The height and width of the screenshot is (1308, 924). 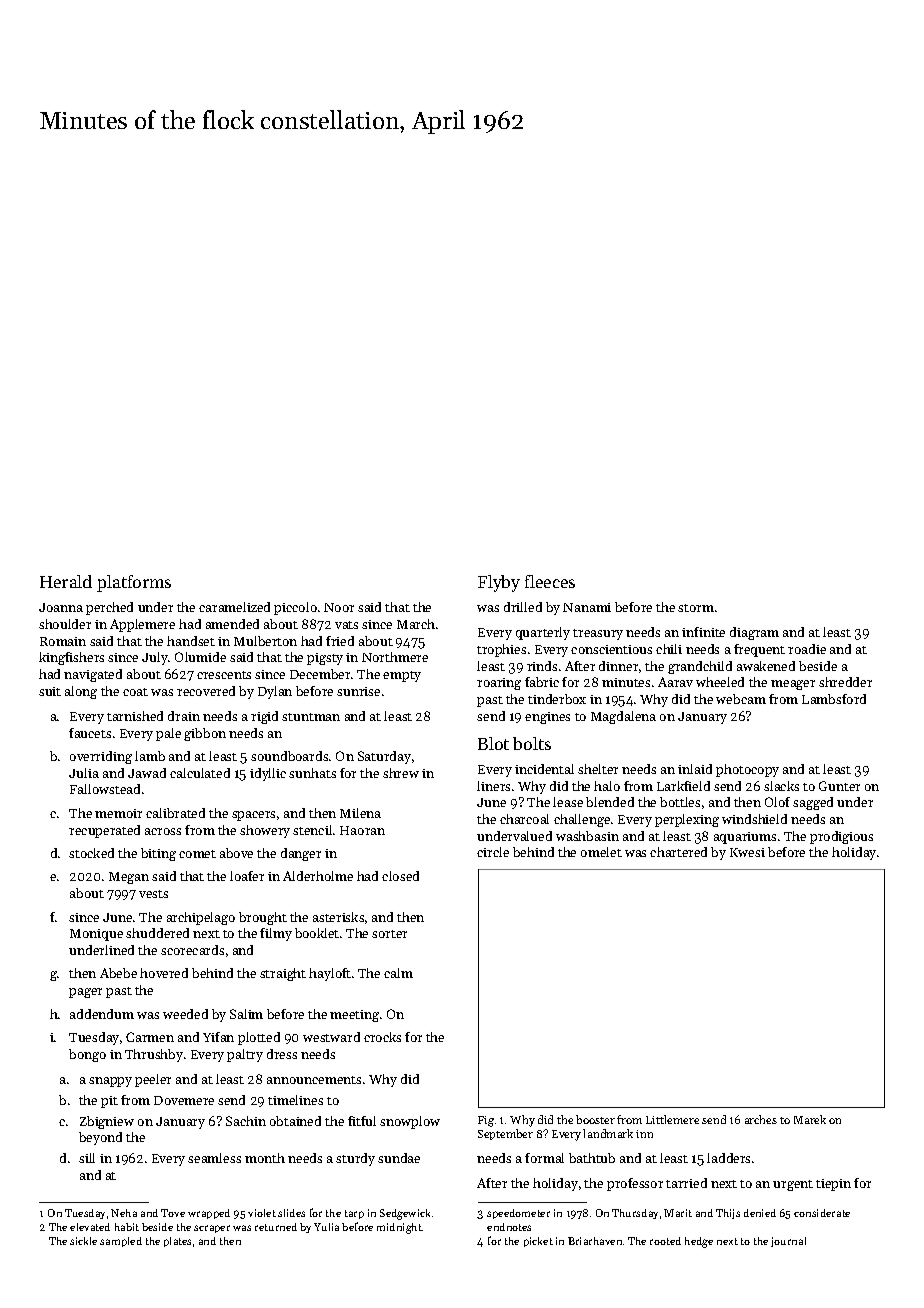 What do you see at coordinates (523, 607) in the screenshot?
I see `drilled` at bounding box center [523, 607].
